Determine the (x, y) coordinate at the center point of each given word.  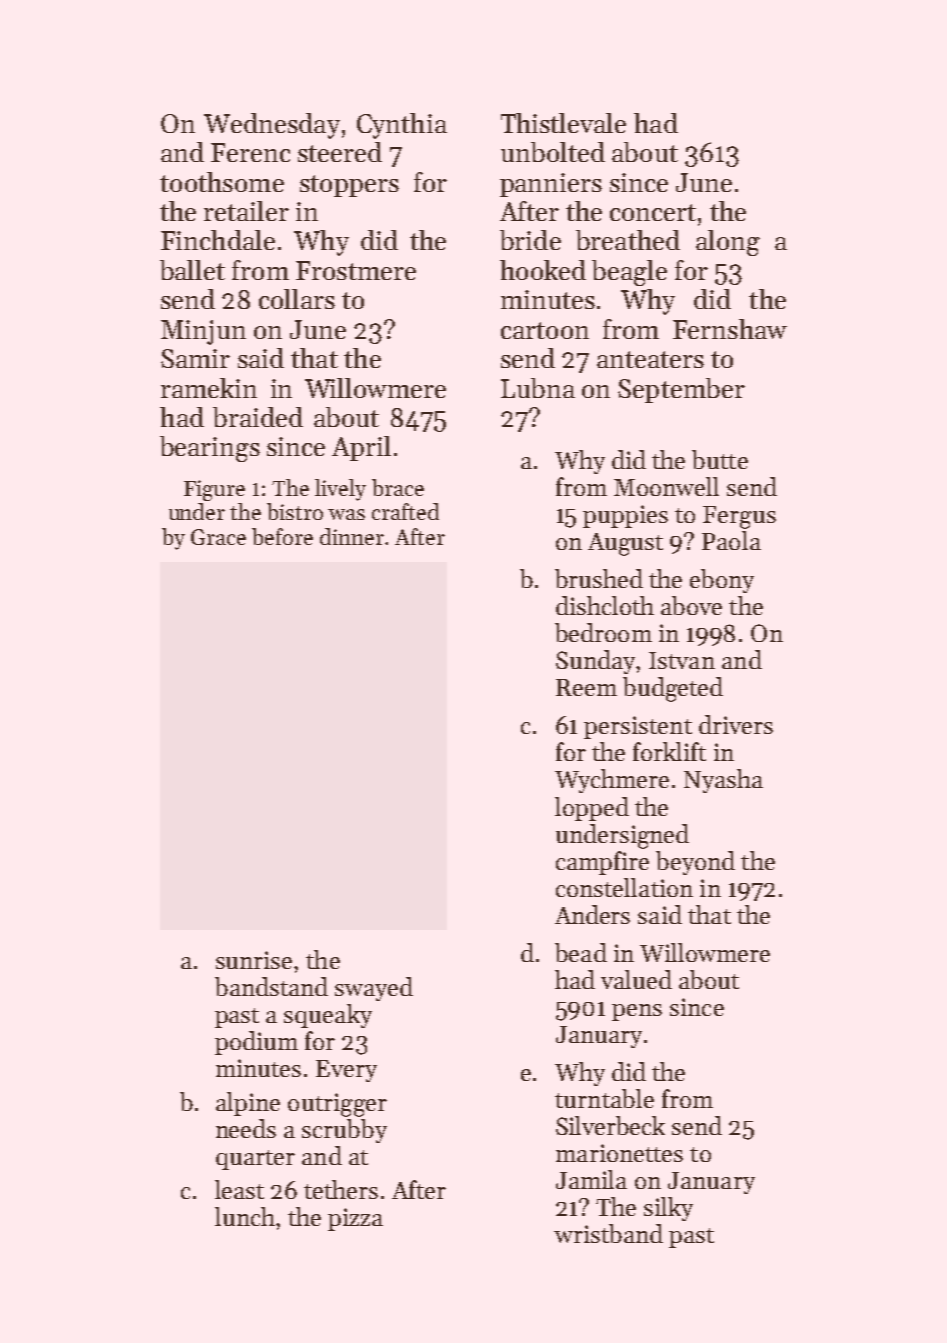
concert (653, 212)
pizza (355, 1219)
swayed (374, 989)
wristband (608, 1233)
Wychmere (612, 781)
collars (297, 299)
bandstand (271, 986)
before (282, 536)
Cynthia (402, 126)
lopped (592, 809)
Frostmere (356, 270)
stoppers (349, 186)
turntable (604, 1098)
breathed (628, 240)
